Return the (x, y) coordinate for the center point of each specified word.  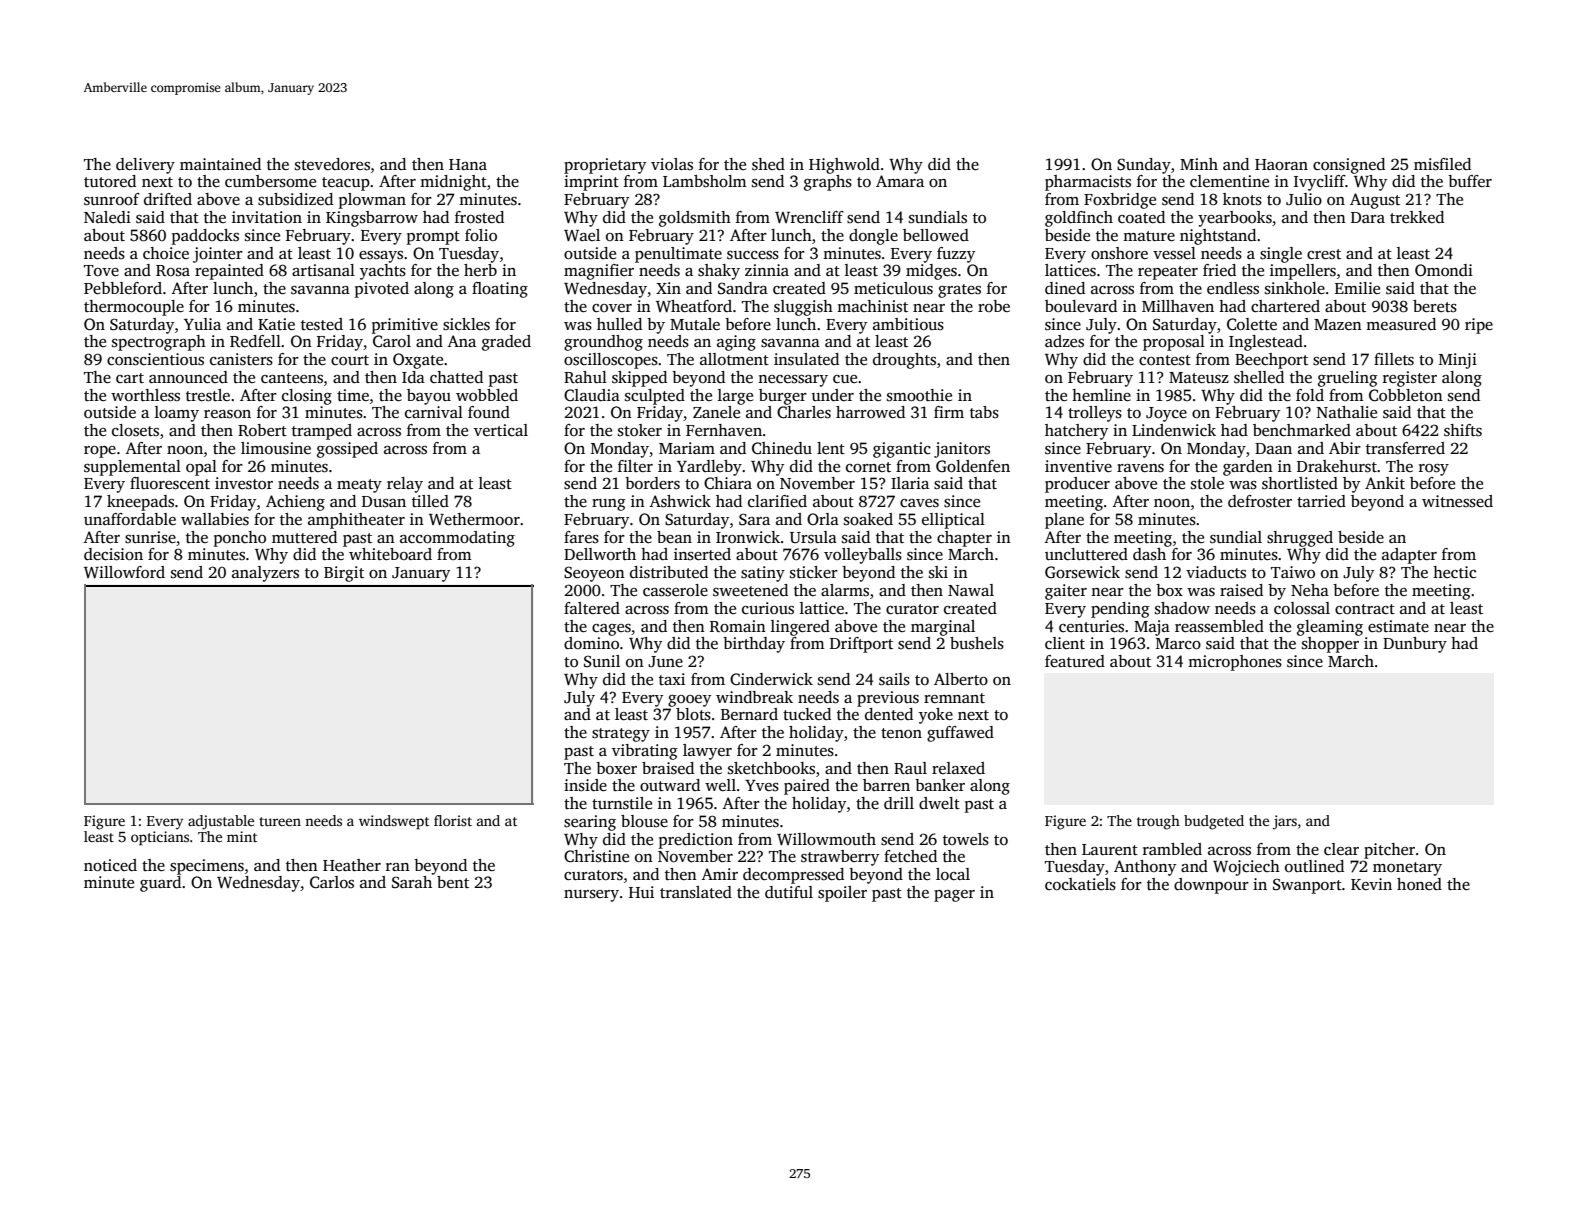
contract (1365, 609)
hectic (1454, 572)
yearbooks (1235, 219)
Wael (582, 235)
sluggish (803, 308)
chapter (964, 539)
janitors (962, 450)
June (665, 661)
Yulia (202, 324)
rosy (1434, 470)
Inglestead (1266, 343)
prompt (433, 238)
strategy (621, 735)
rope (100, 452)
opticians (160, 838)
